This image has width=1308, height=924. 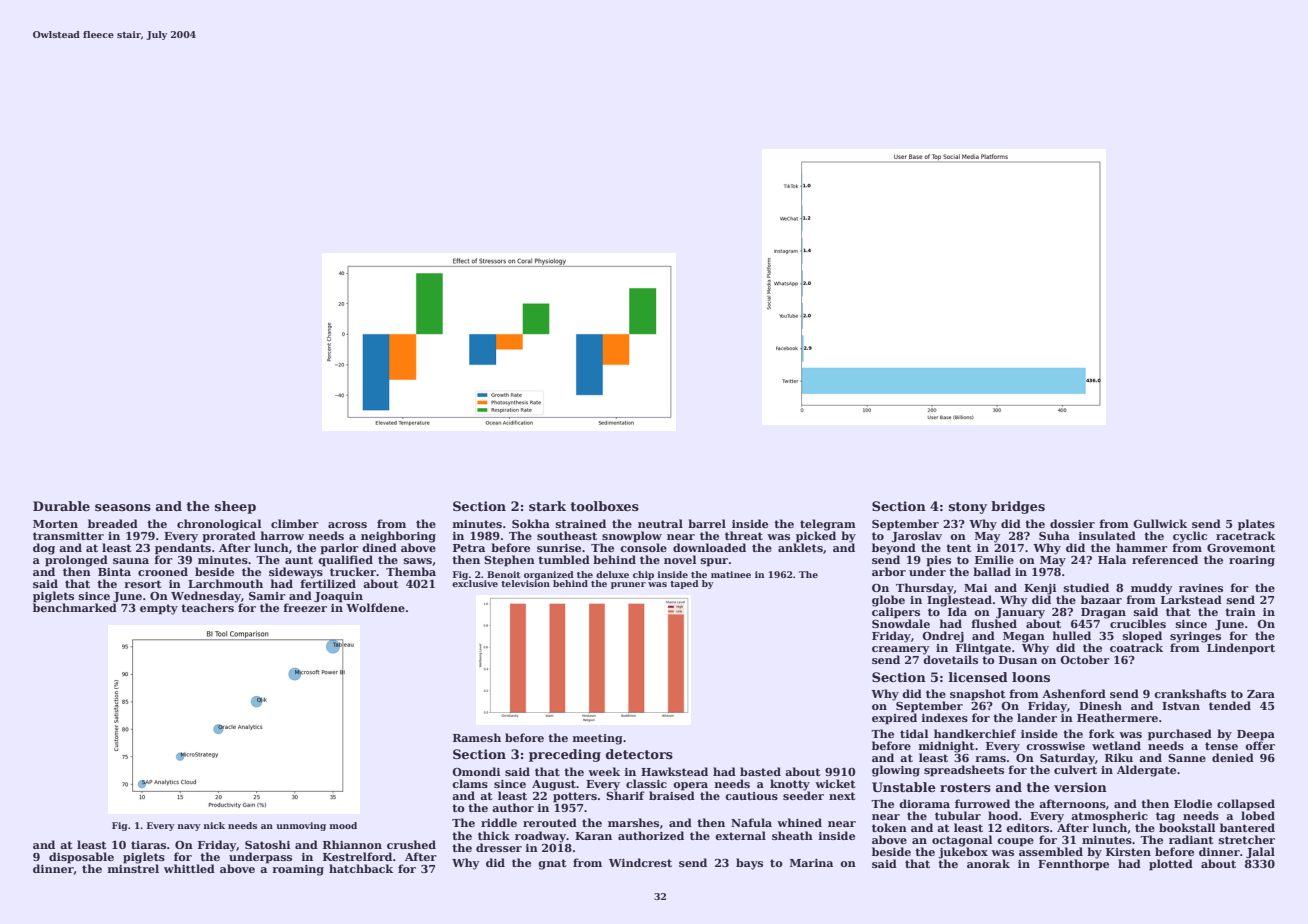 What do you see at coordinates (674, 771) in the image?
I see `Hawkstead` at bounding box center [674, 771].
